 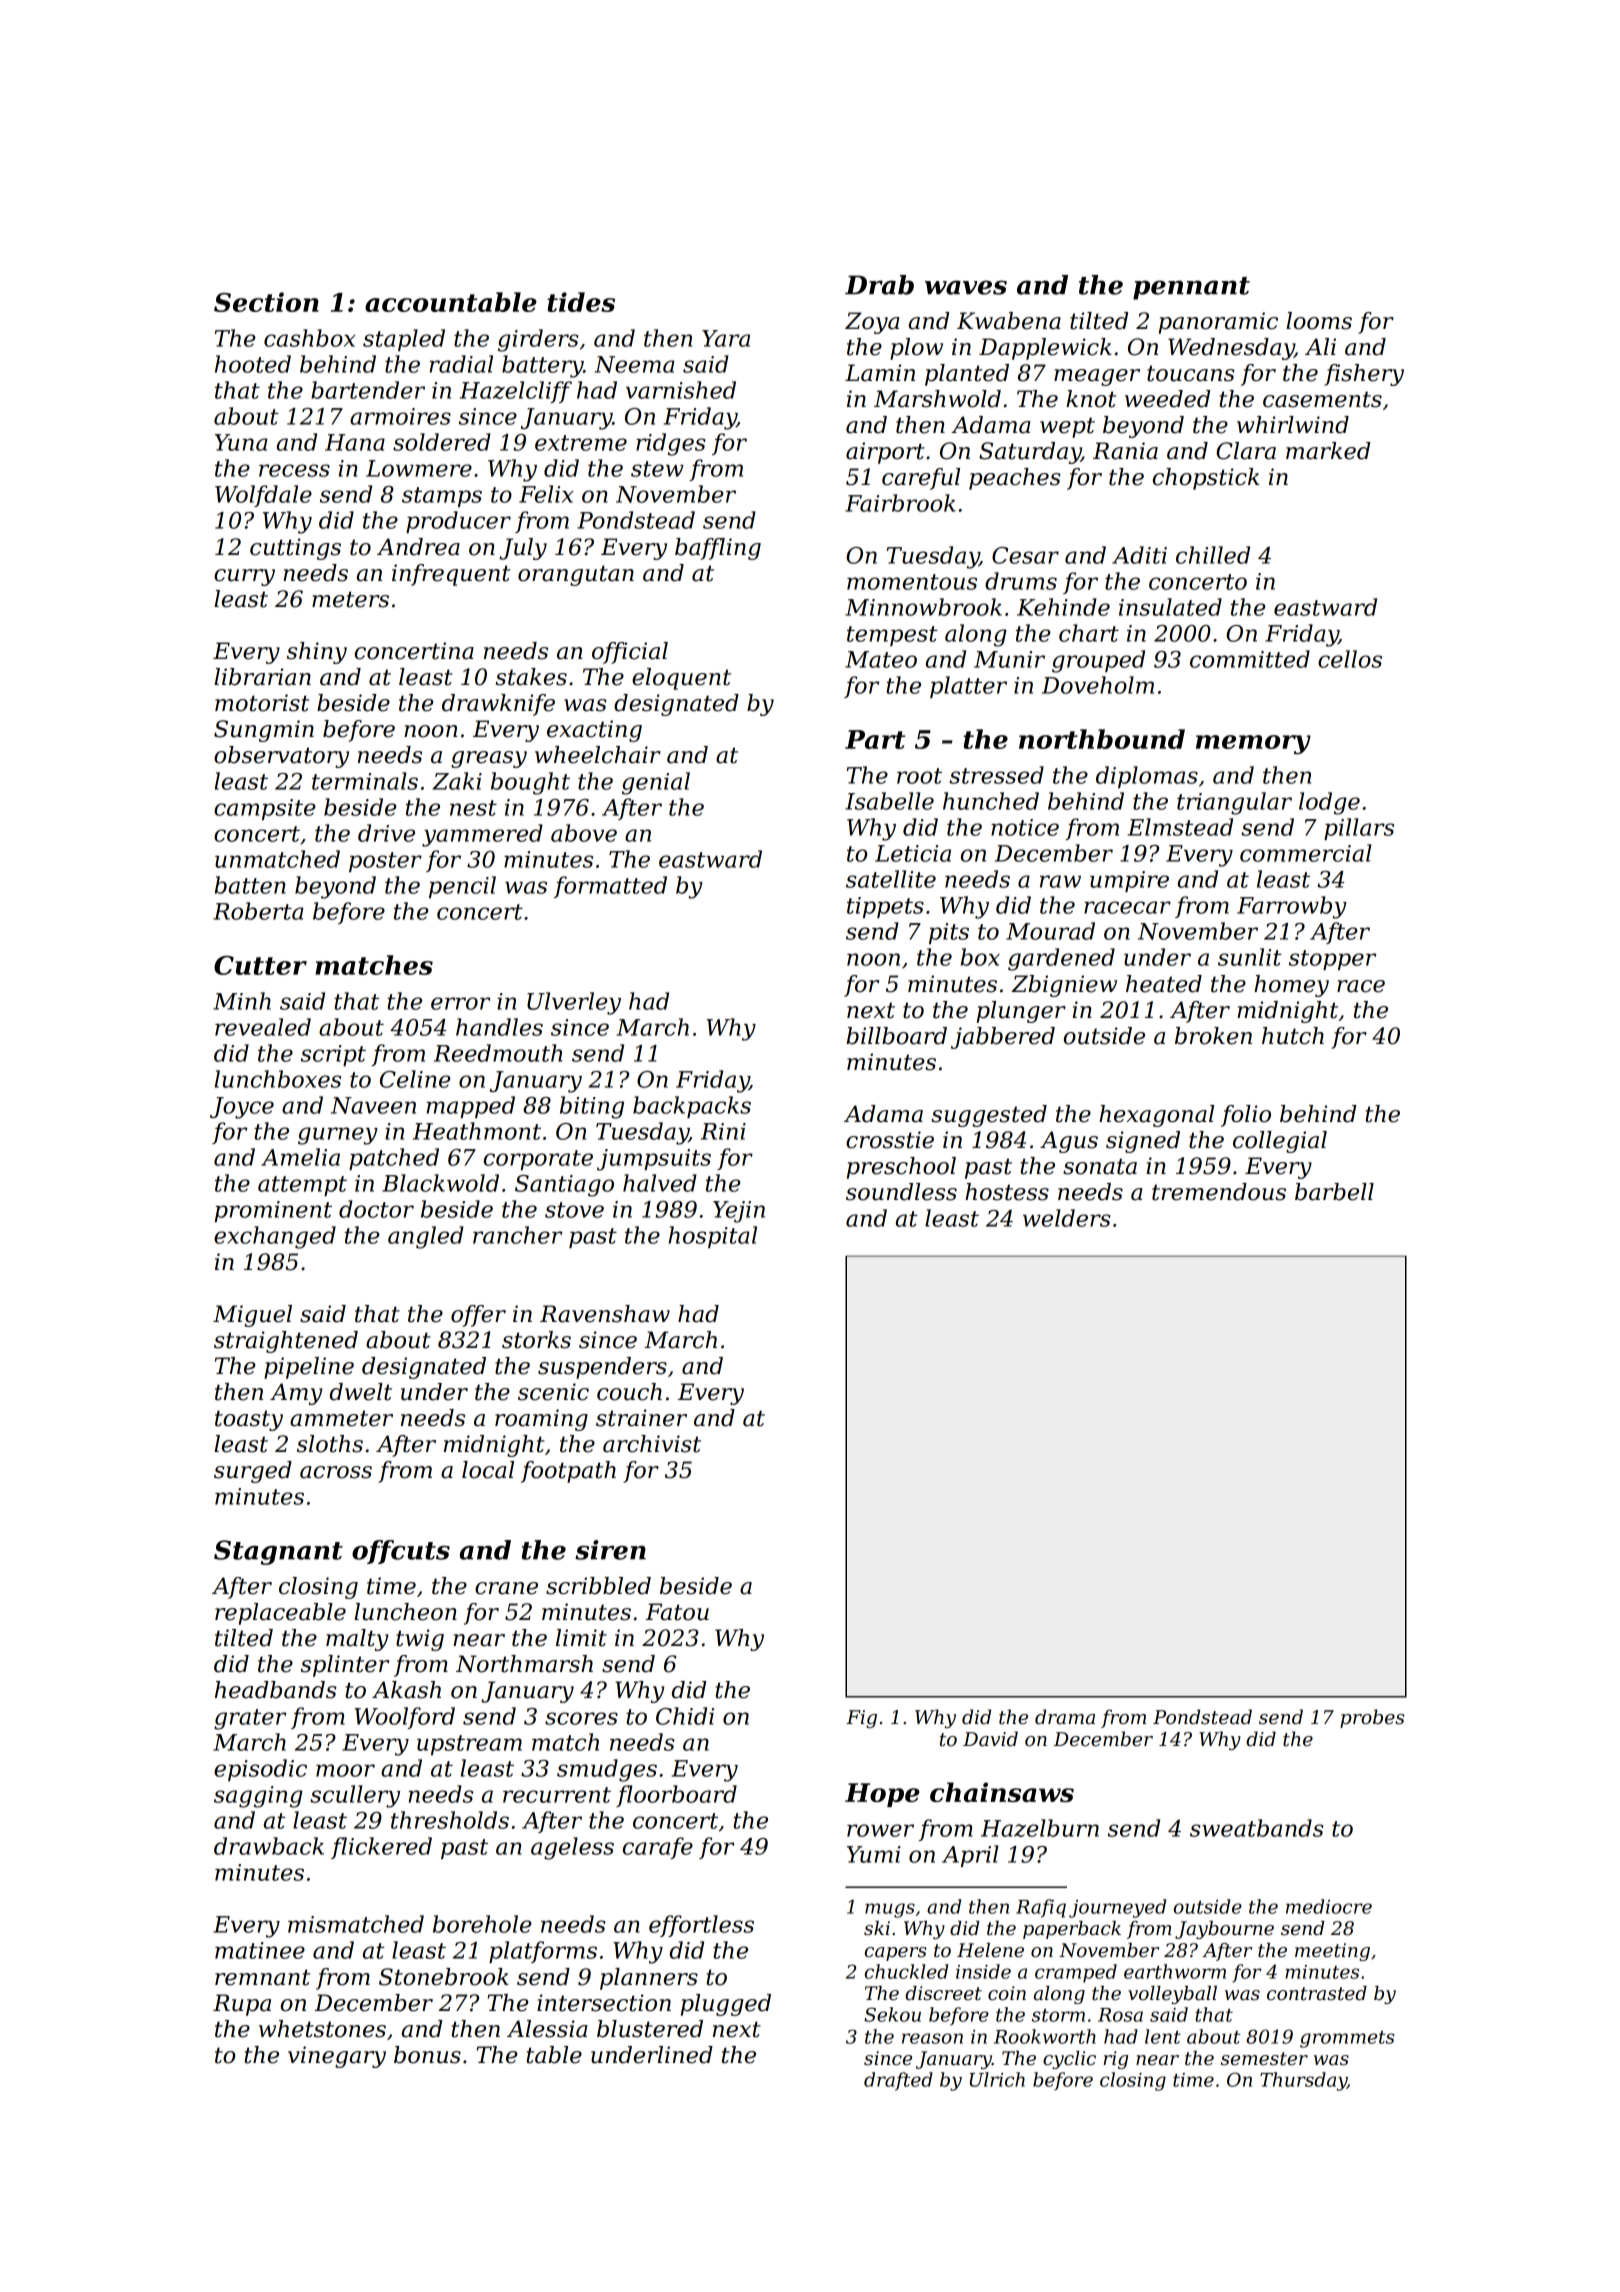 I want to click on Drab, so click(x=879, y=285).
